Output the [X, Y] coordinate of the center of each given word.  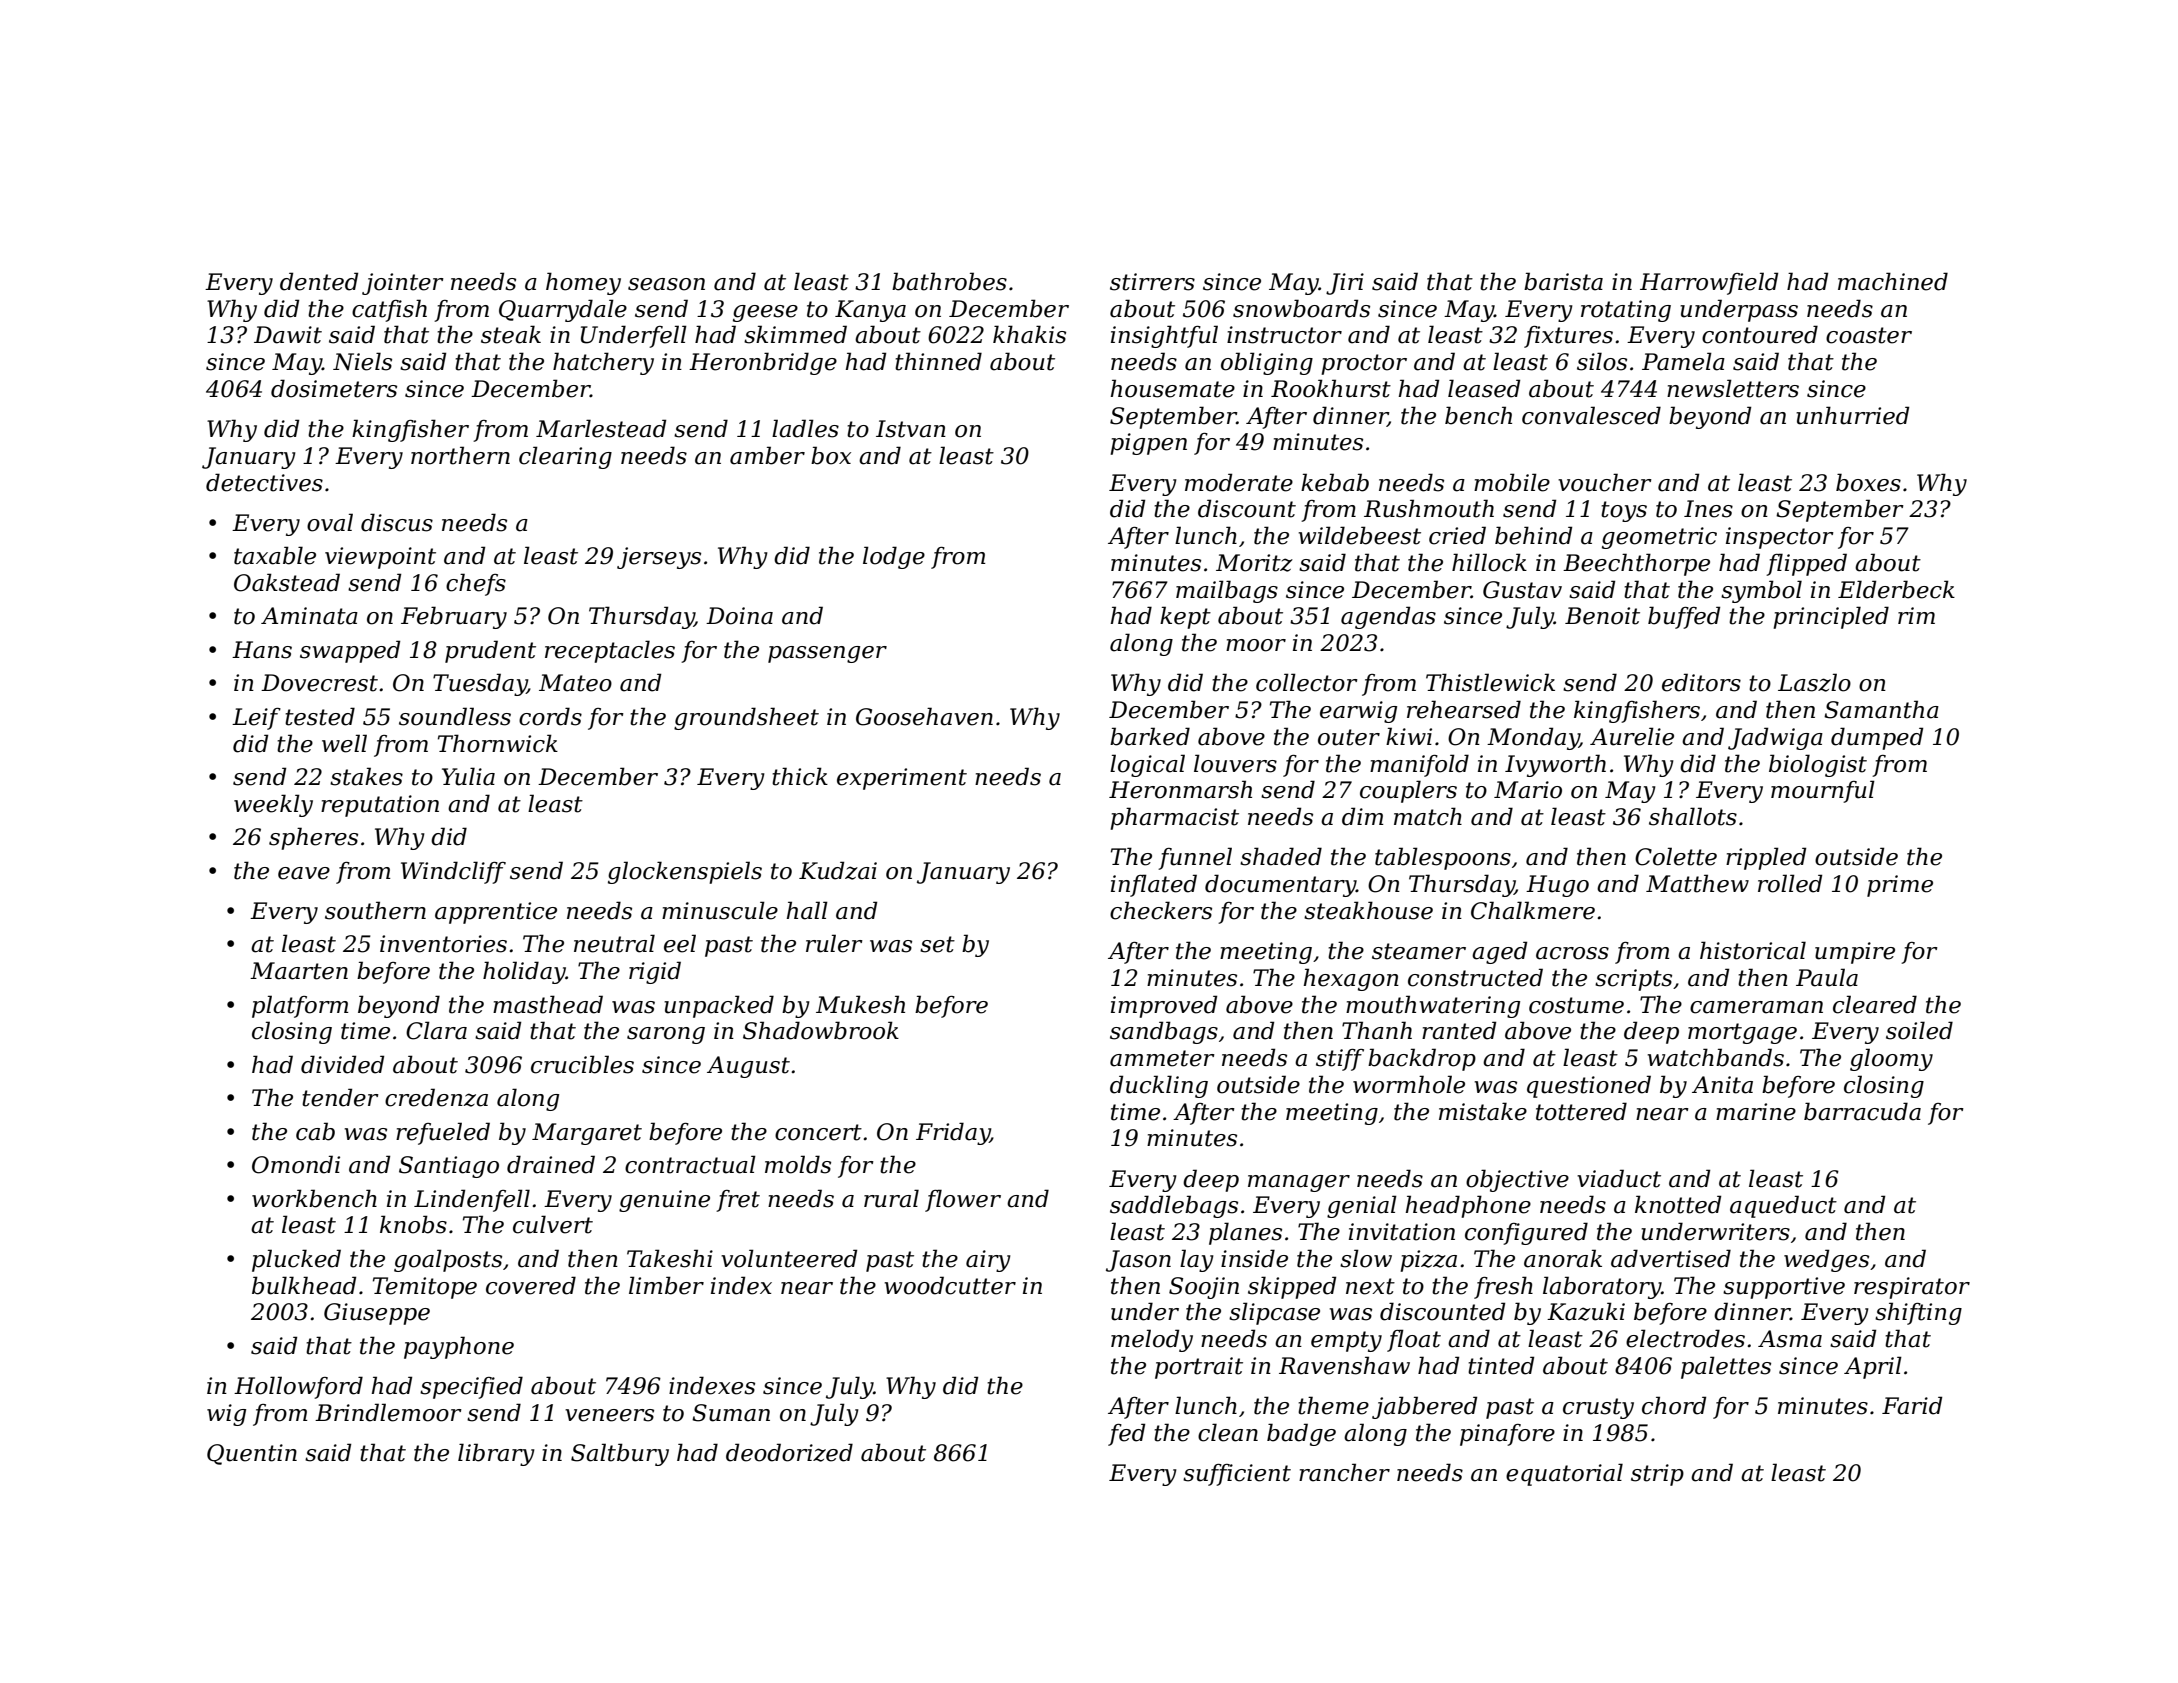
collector [1307, 682]
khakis [1029, 334]
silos [1602, 361]
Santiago [449, 1167]
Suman [731, 1413]
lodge [894, 557]
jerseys [659, 558]
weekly [273, 805]
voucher [1605, 482]
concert [818, 1132]
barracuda [1862, 1111]
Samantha [1881, 709]
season [666, 284]
